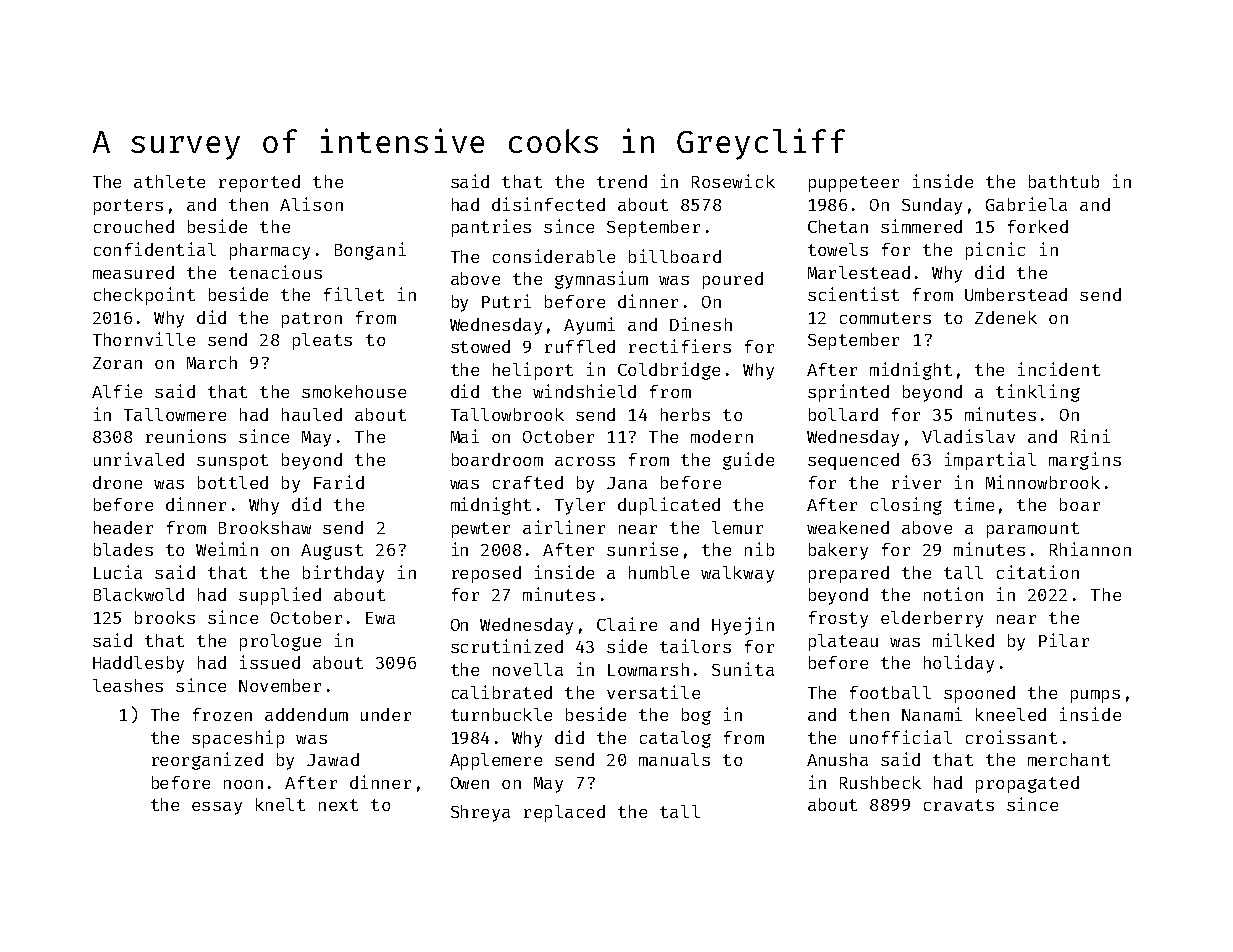 The image size is (1233, 952). Describe the element at coordinates (138, 664) in the screenshot. I see `Haddlesby` at that location.
